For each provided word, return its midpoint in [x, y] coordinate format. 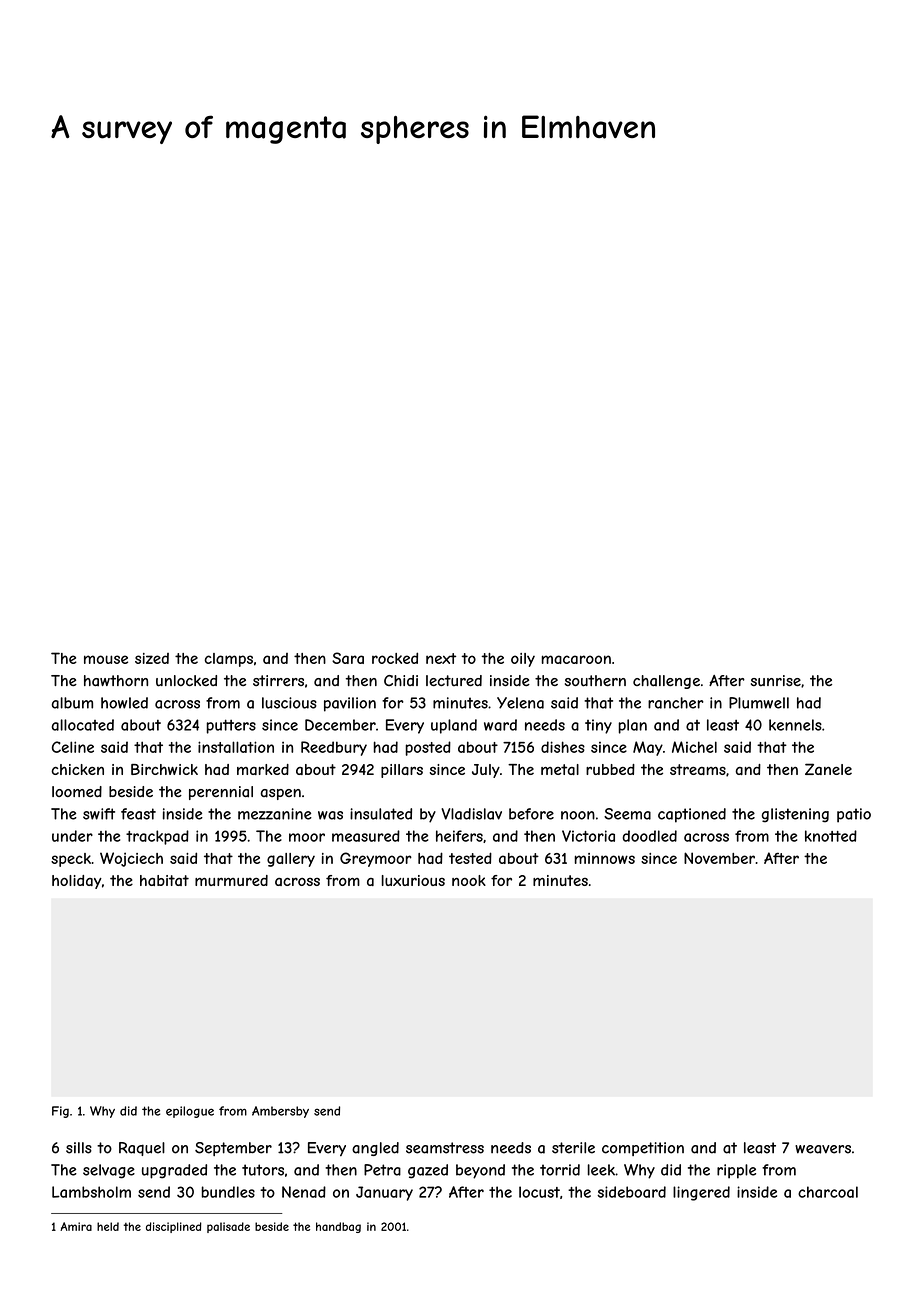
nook [469, 880]
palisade [228, 1227]
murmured [231, 880]
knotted [831, 836]
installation [236, 747]
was [330, 815]
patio [854, 815]
